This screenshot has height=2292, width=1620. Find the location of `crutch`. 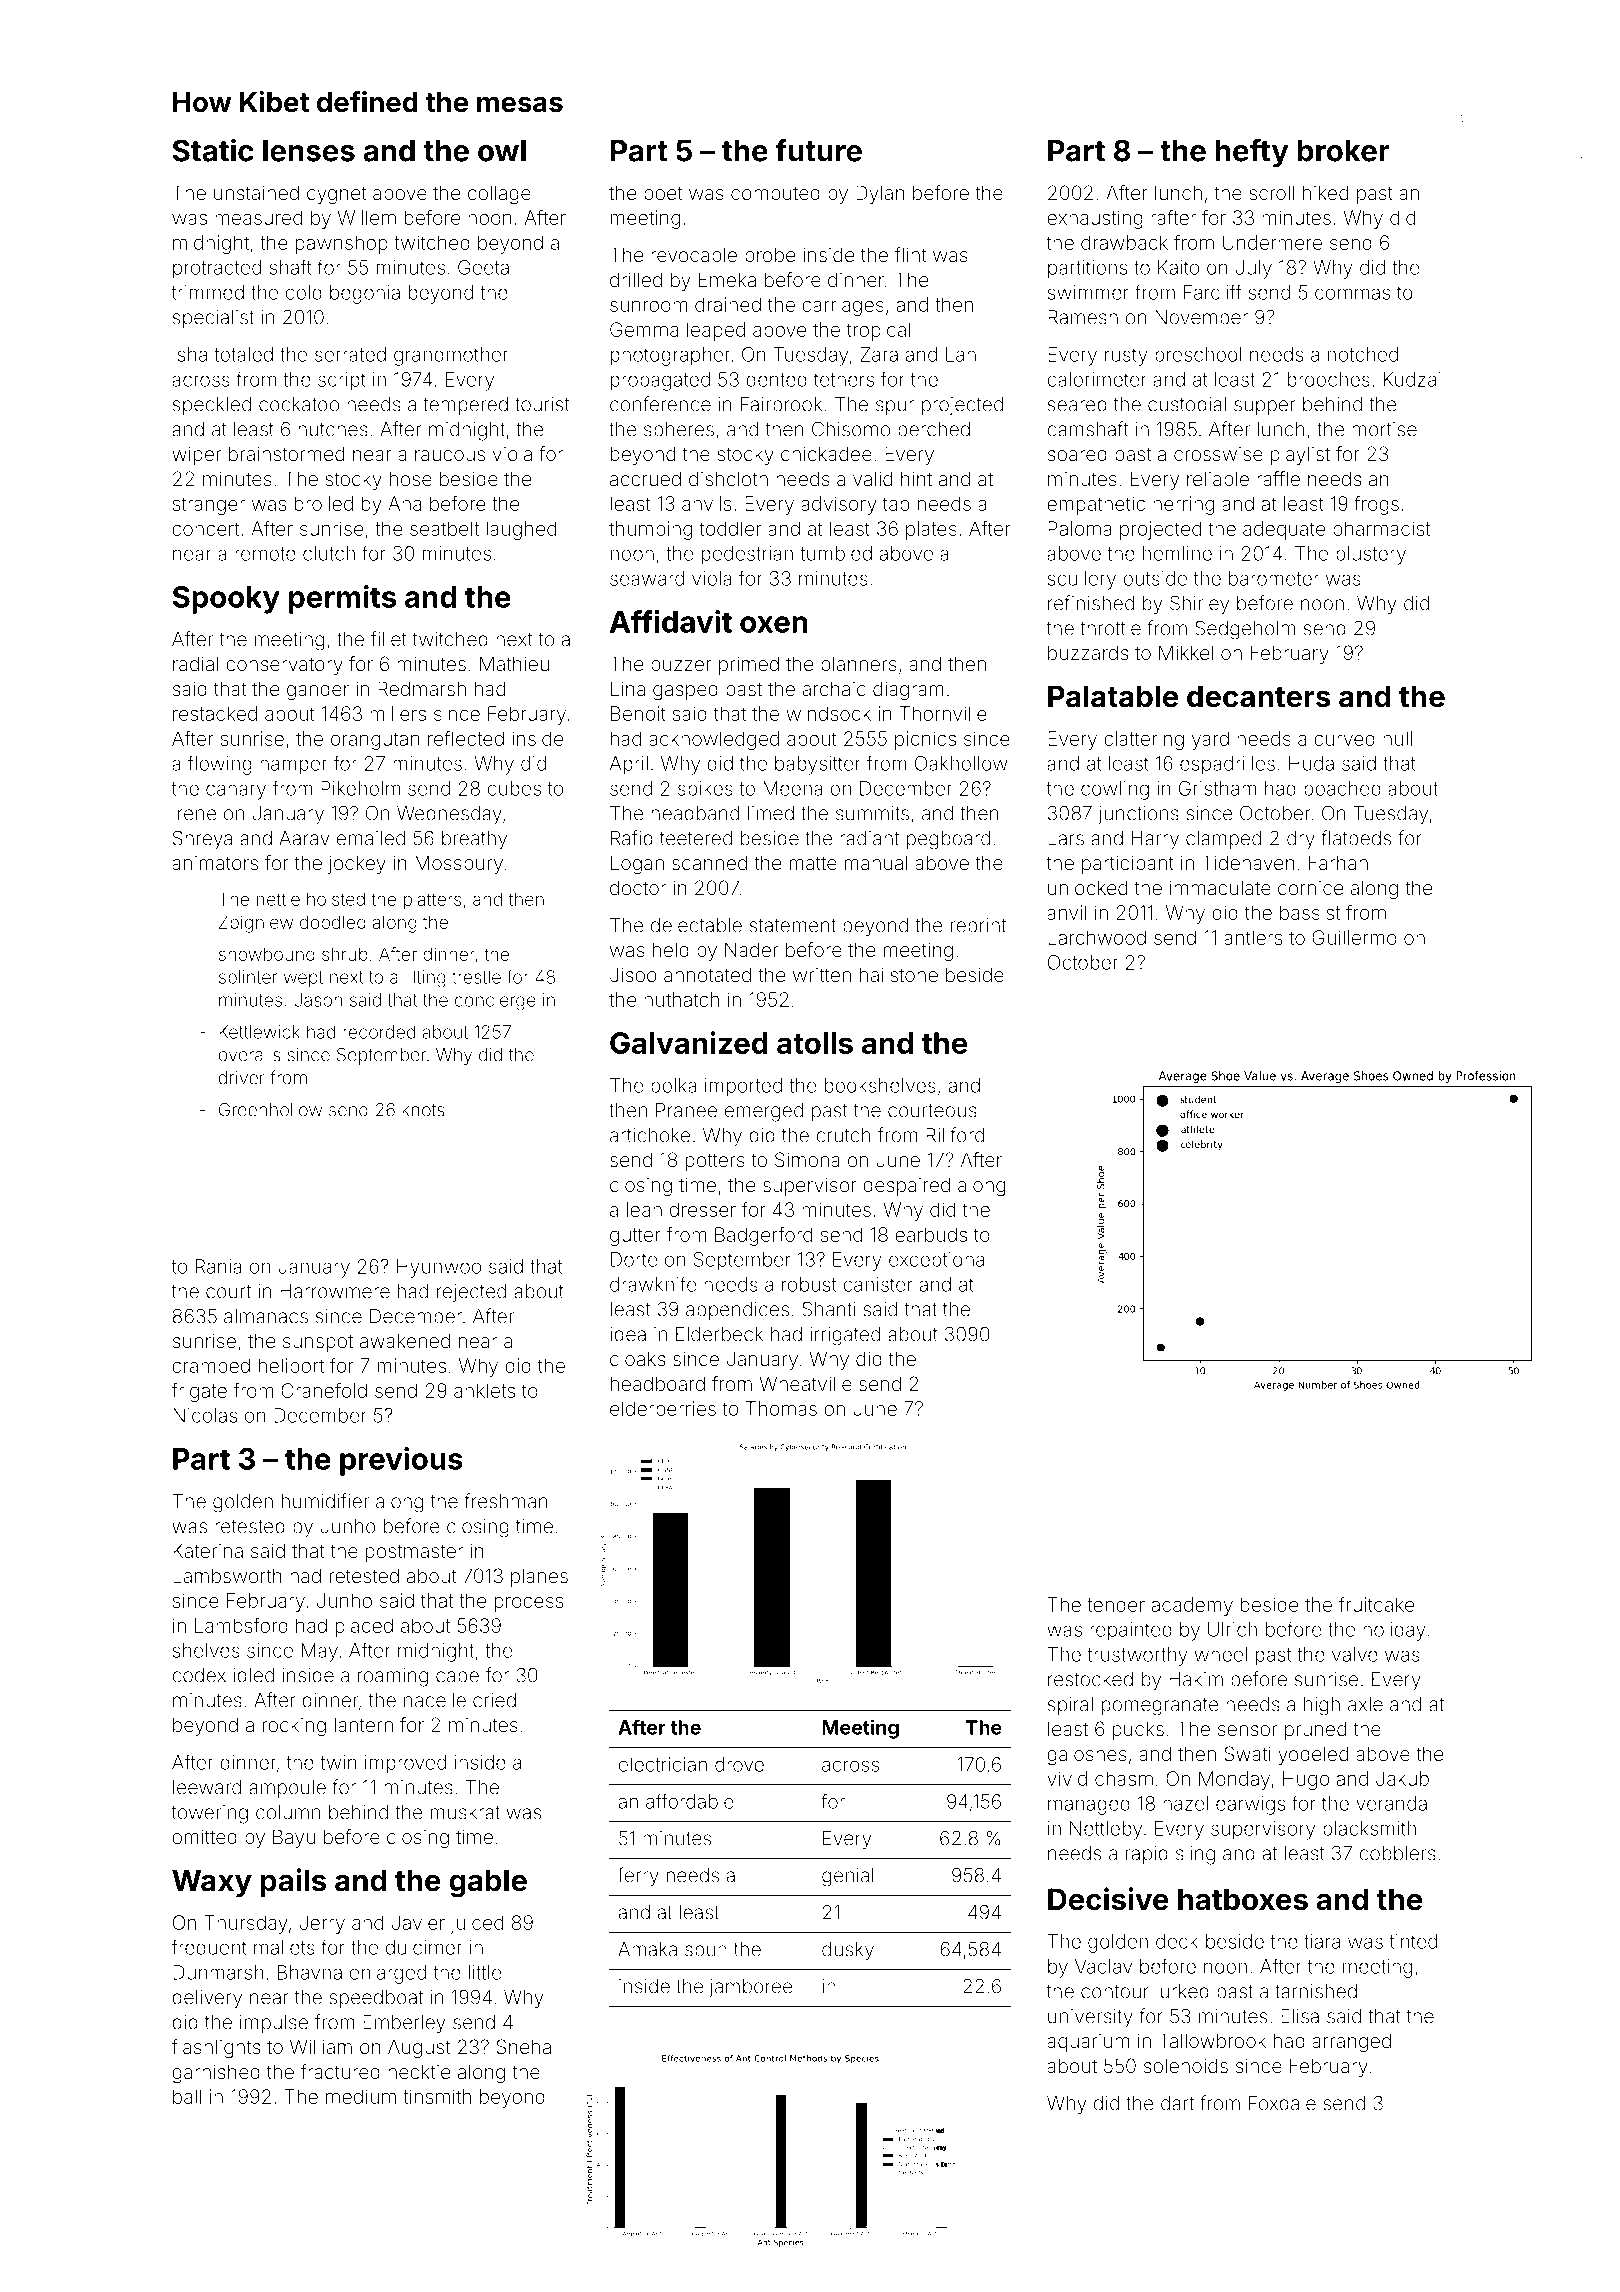

crutch is located at coordinates (843, 1135).
